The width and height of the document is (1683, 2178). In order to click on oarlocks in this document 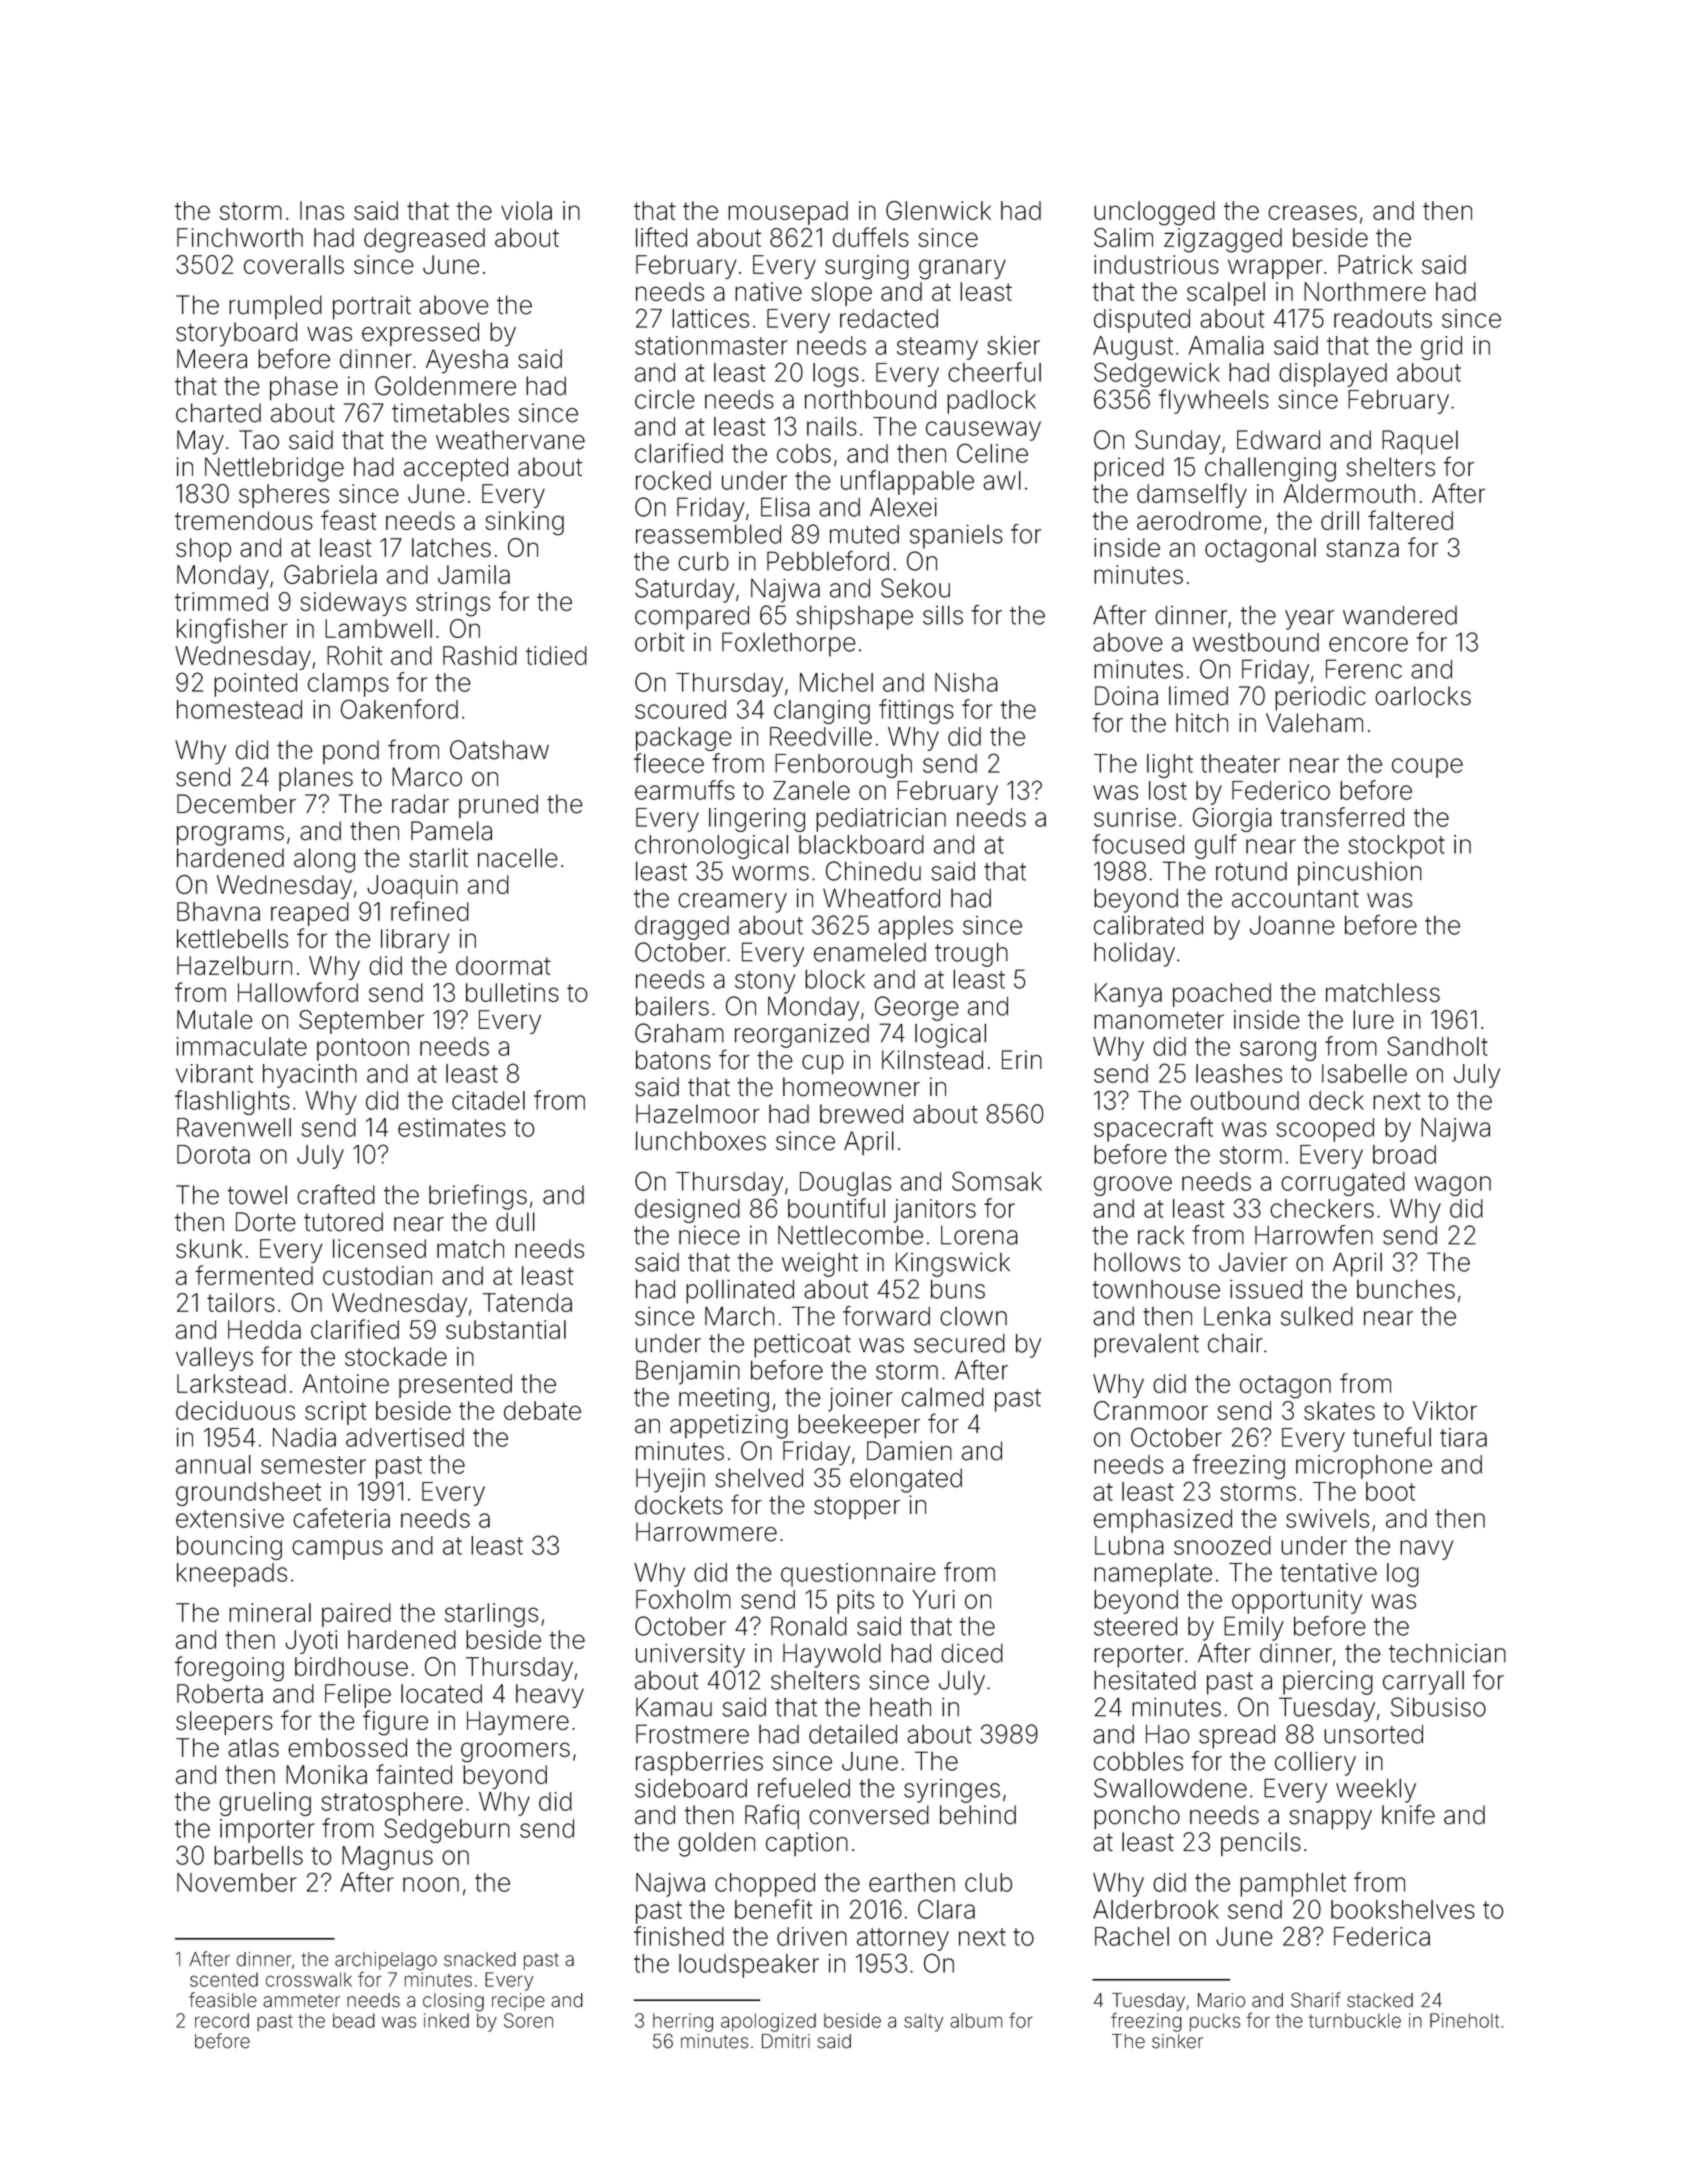, I will do `click(1423, 696)`.
